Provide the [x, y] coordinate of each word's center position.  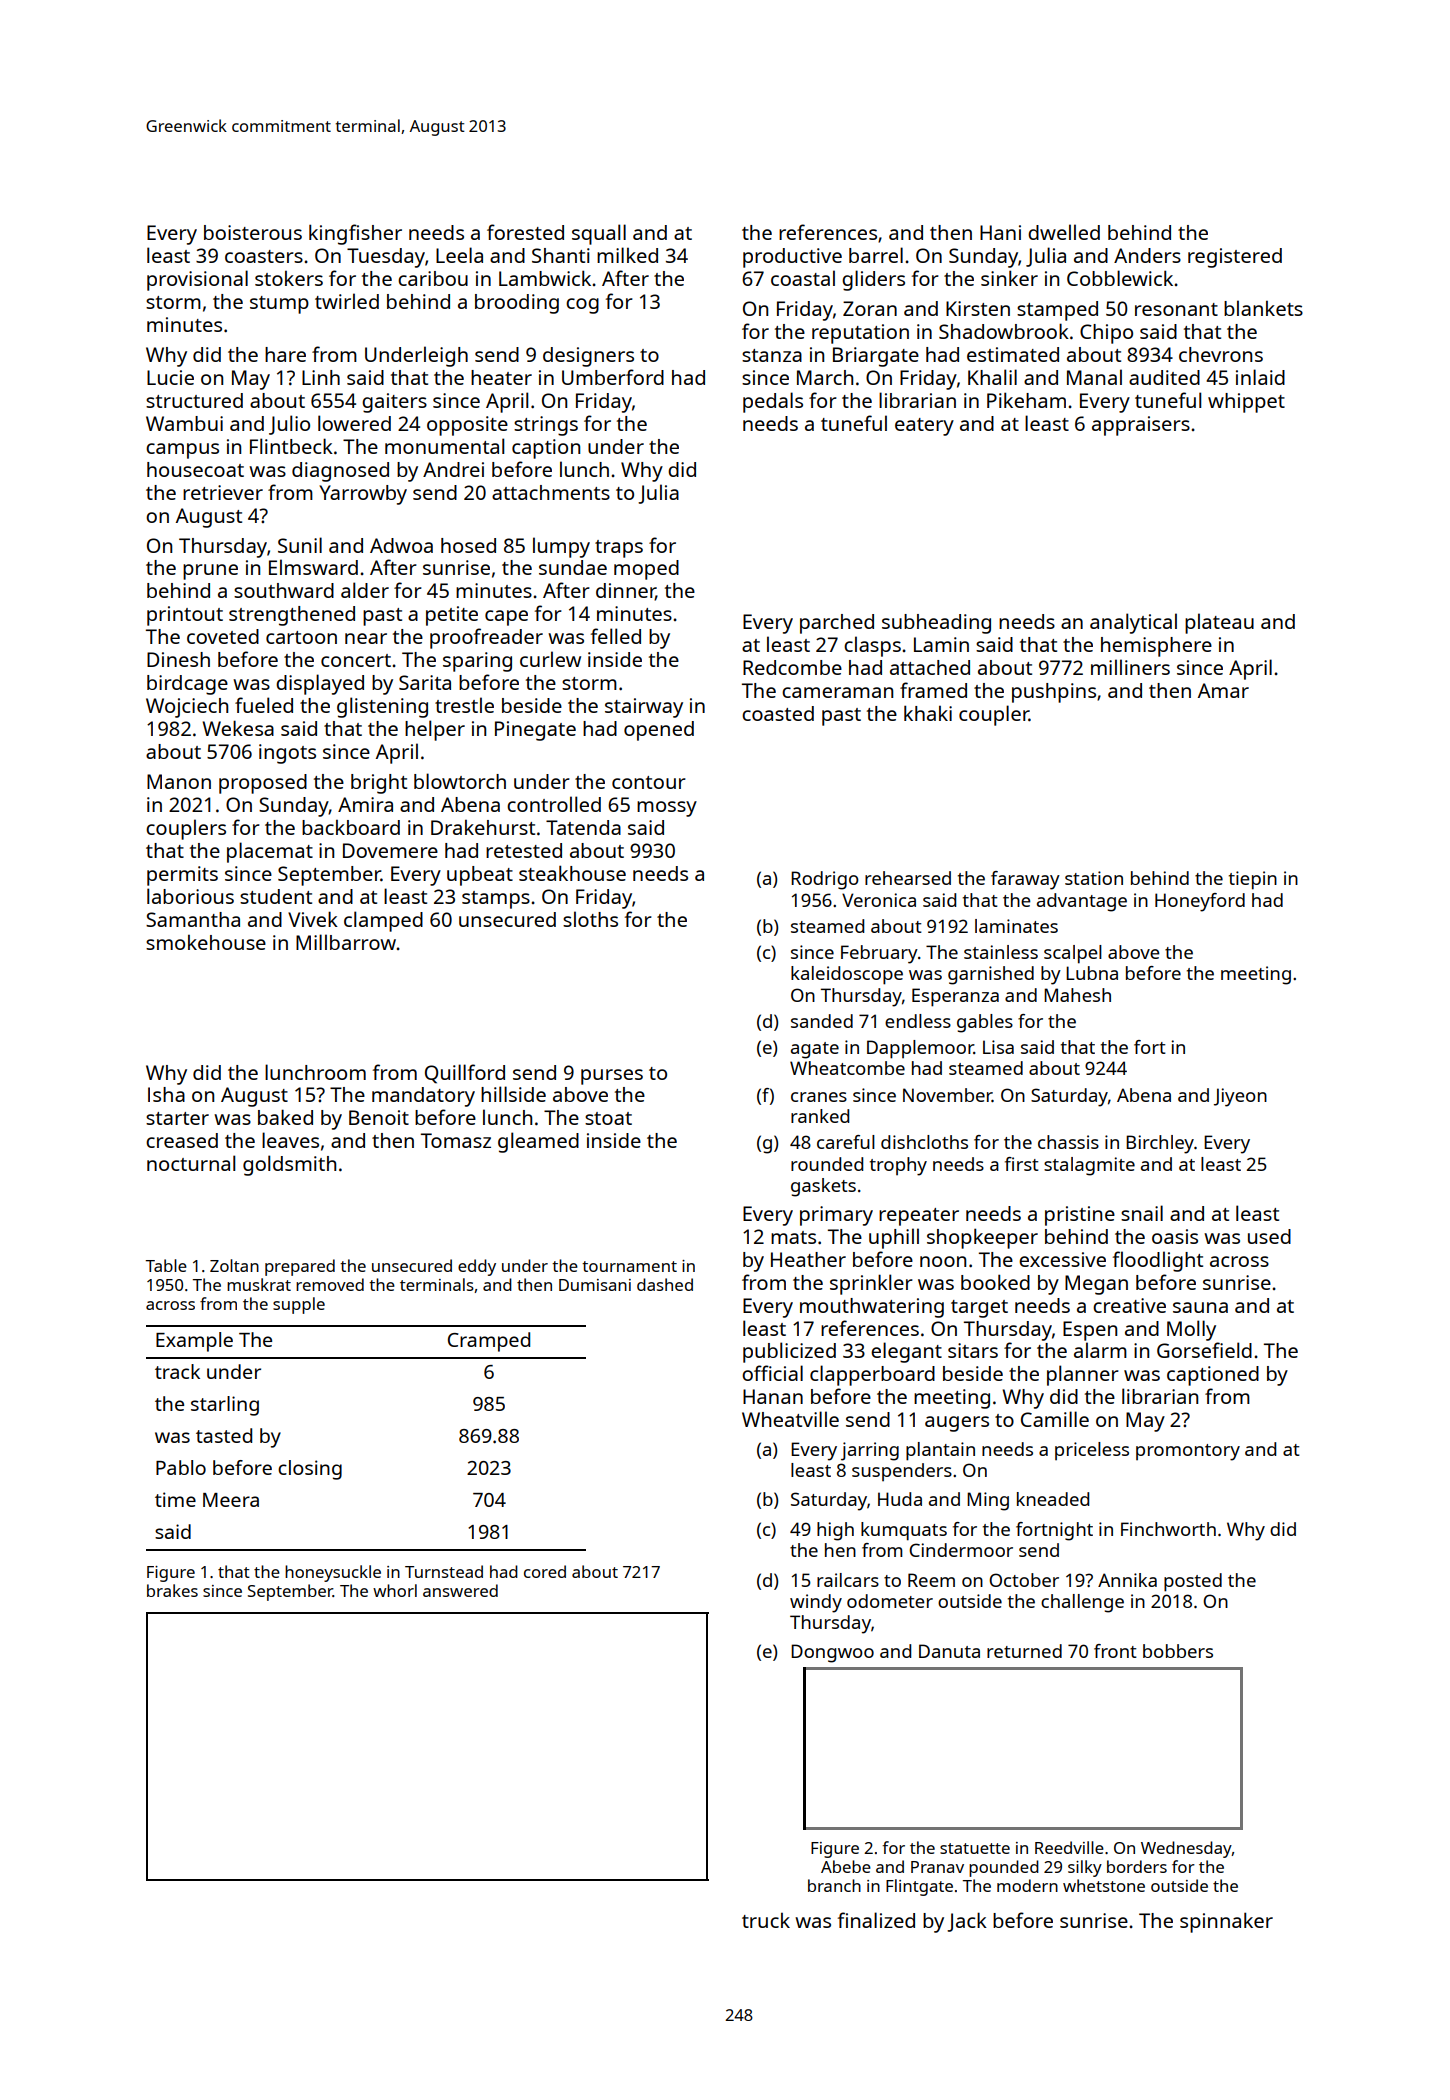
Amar [1223, 690]
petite [452, 616]
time [175, 1499]
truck [766, 1920]
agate [815, 1050]
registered [1235, 258]
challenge [1082, 1603]
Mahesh [1077, 995]
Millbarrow [346, 942]
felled [616, 636]
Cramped [489, 1342]
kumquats [904, 1531]
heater [501, 377]
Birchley [1160, 1144]
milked [627, 255]
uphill [894, 1238]
